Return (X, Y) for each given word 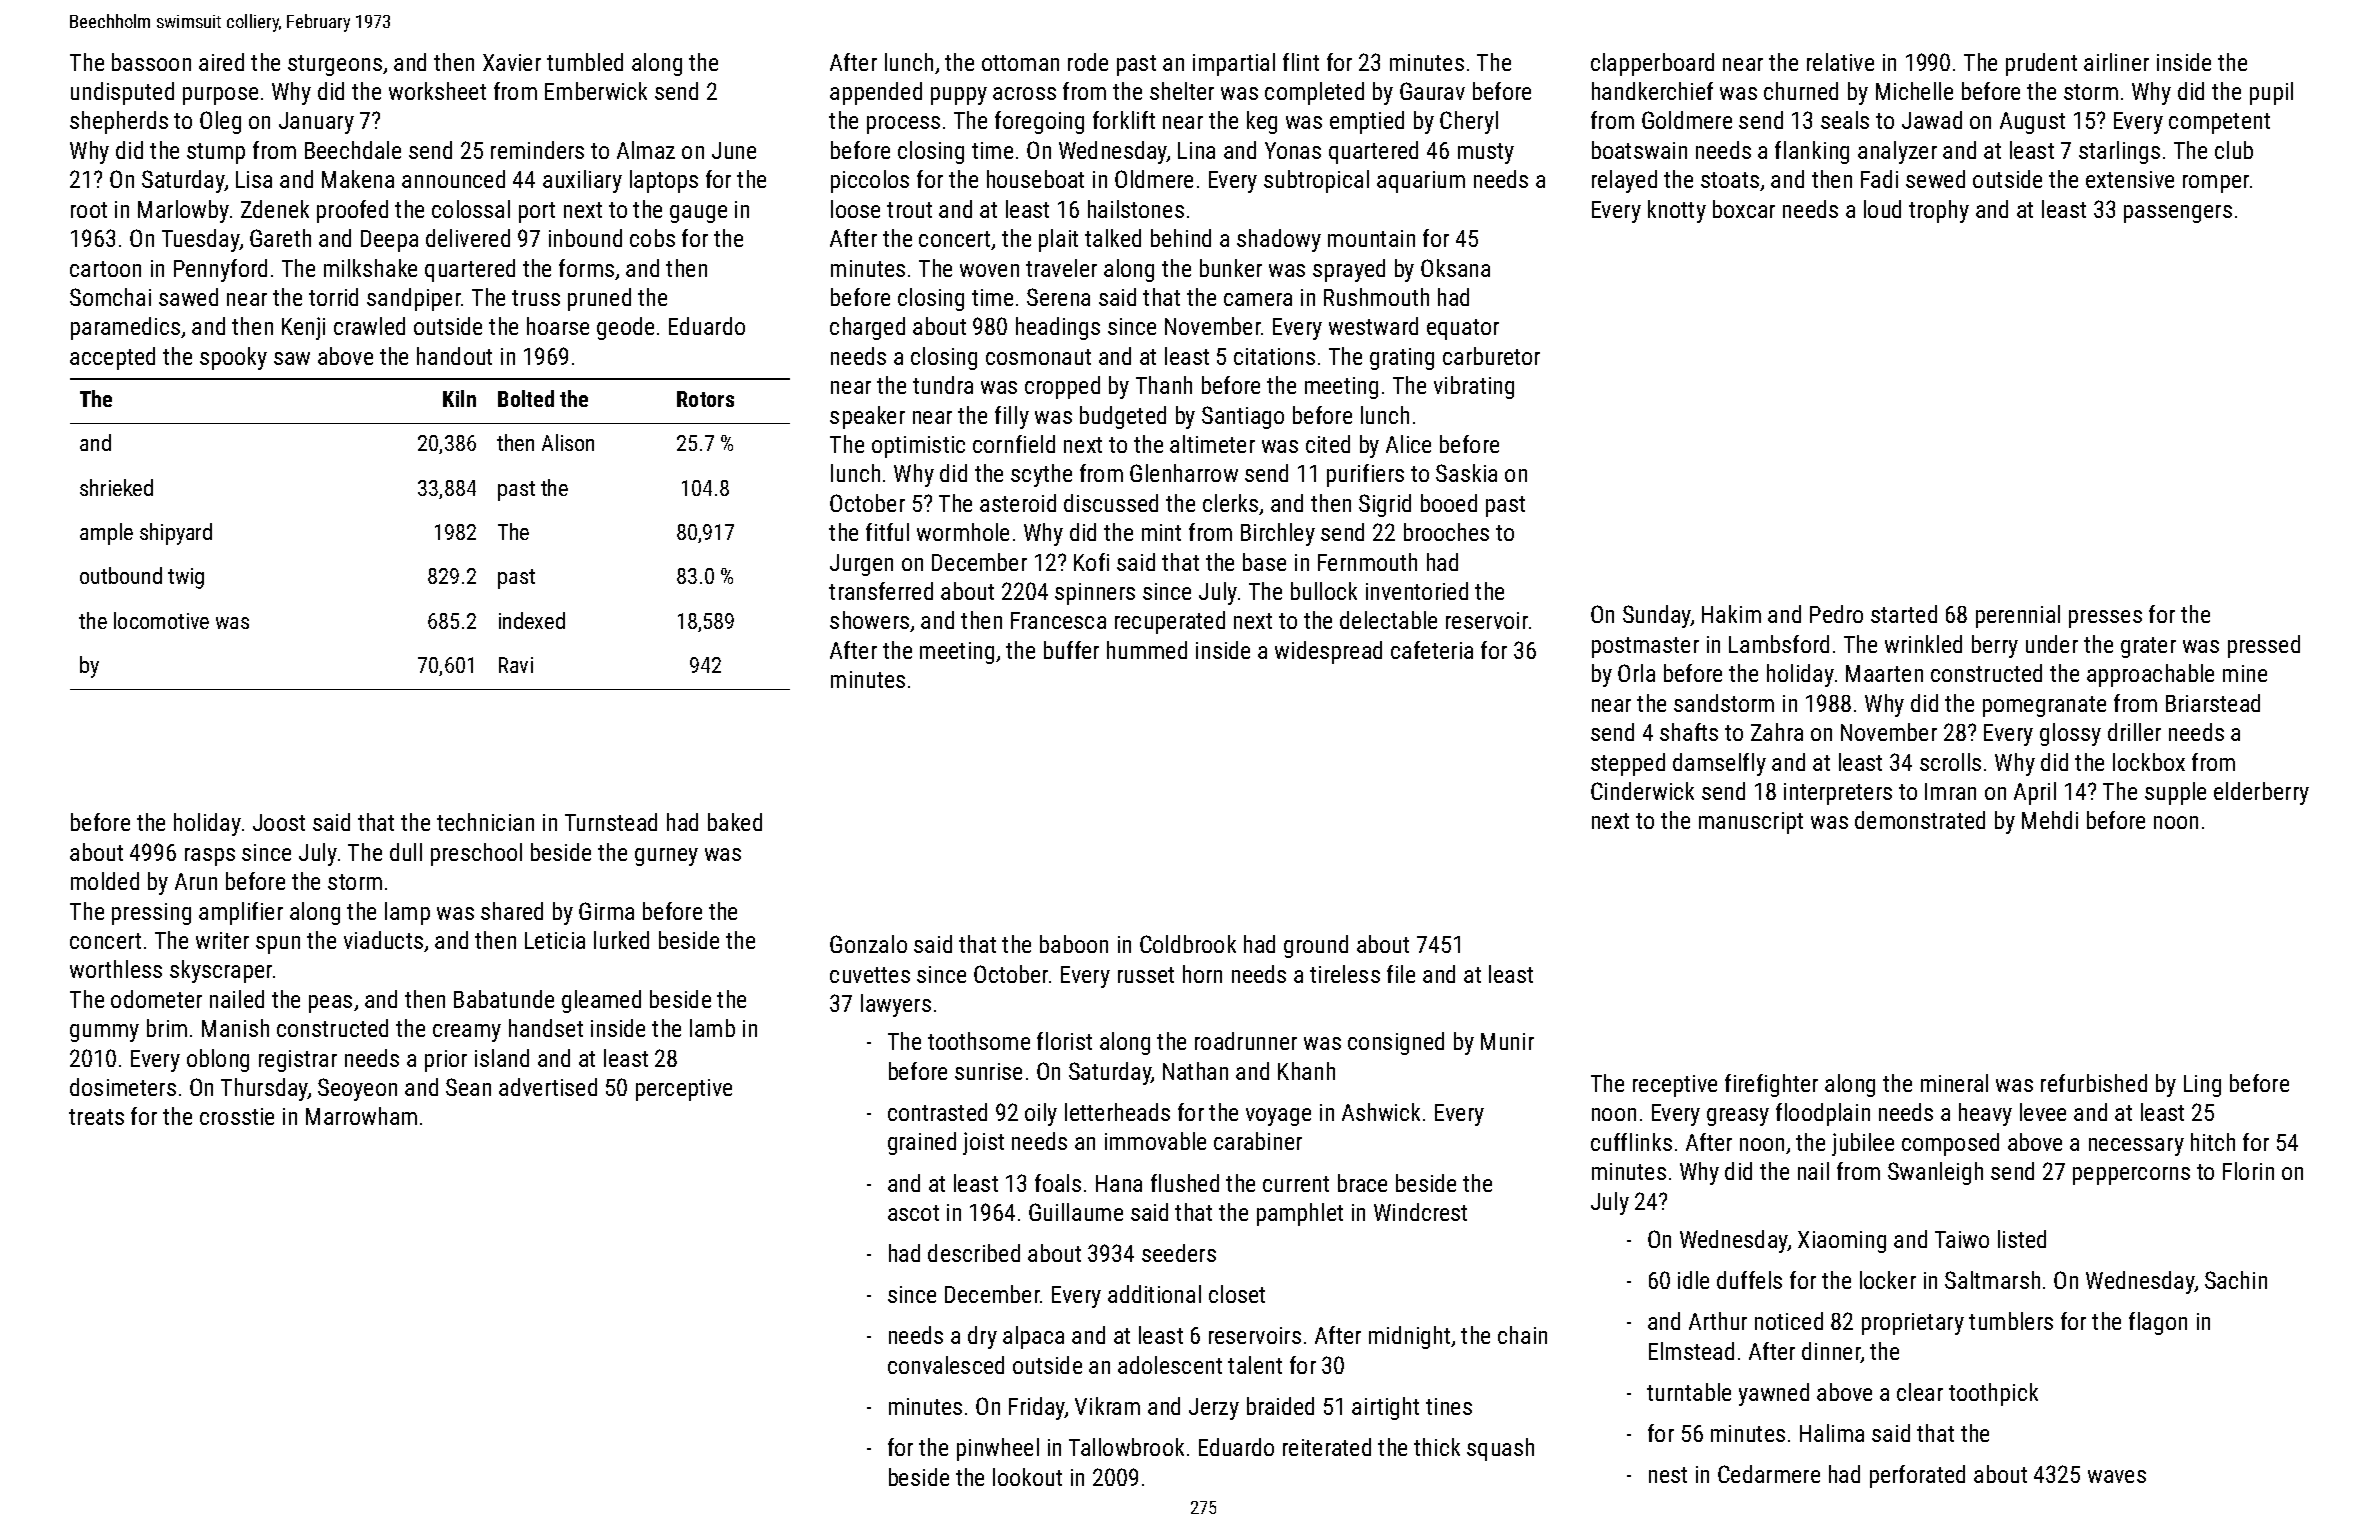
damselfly (1719, 764)
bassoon (151, 62)
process (903, 125)
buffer (1071, 650)
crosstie (237, 1116)
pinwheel (998, 1449)
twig (186, 578)
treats (96, 1117)
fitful (887, 532)
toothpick (1993, 1394)
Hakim (1731, 614)
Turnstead (611, 822)
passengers (2178, 214)
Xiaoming (1842, 1242)
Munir (1507, 1041)
